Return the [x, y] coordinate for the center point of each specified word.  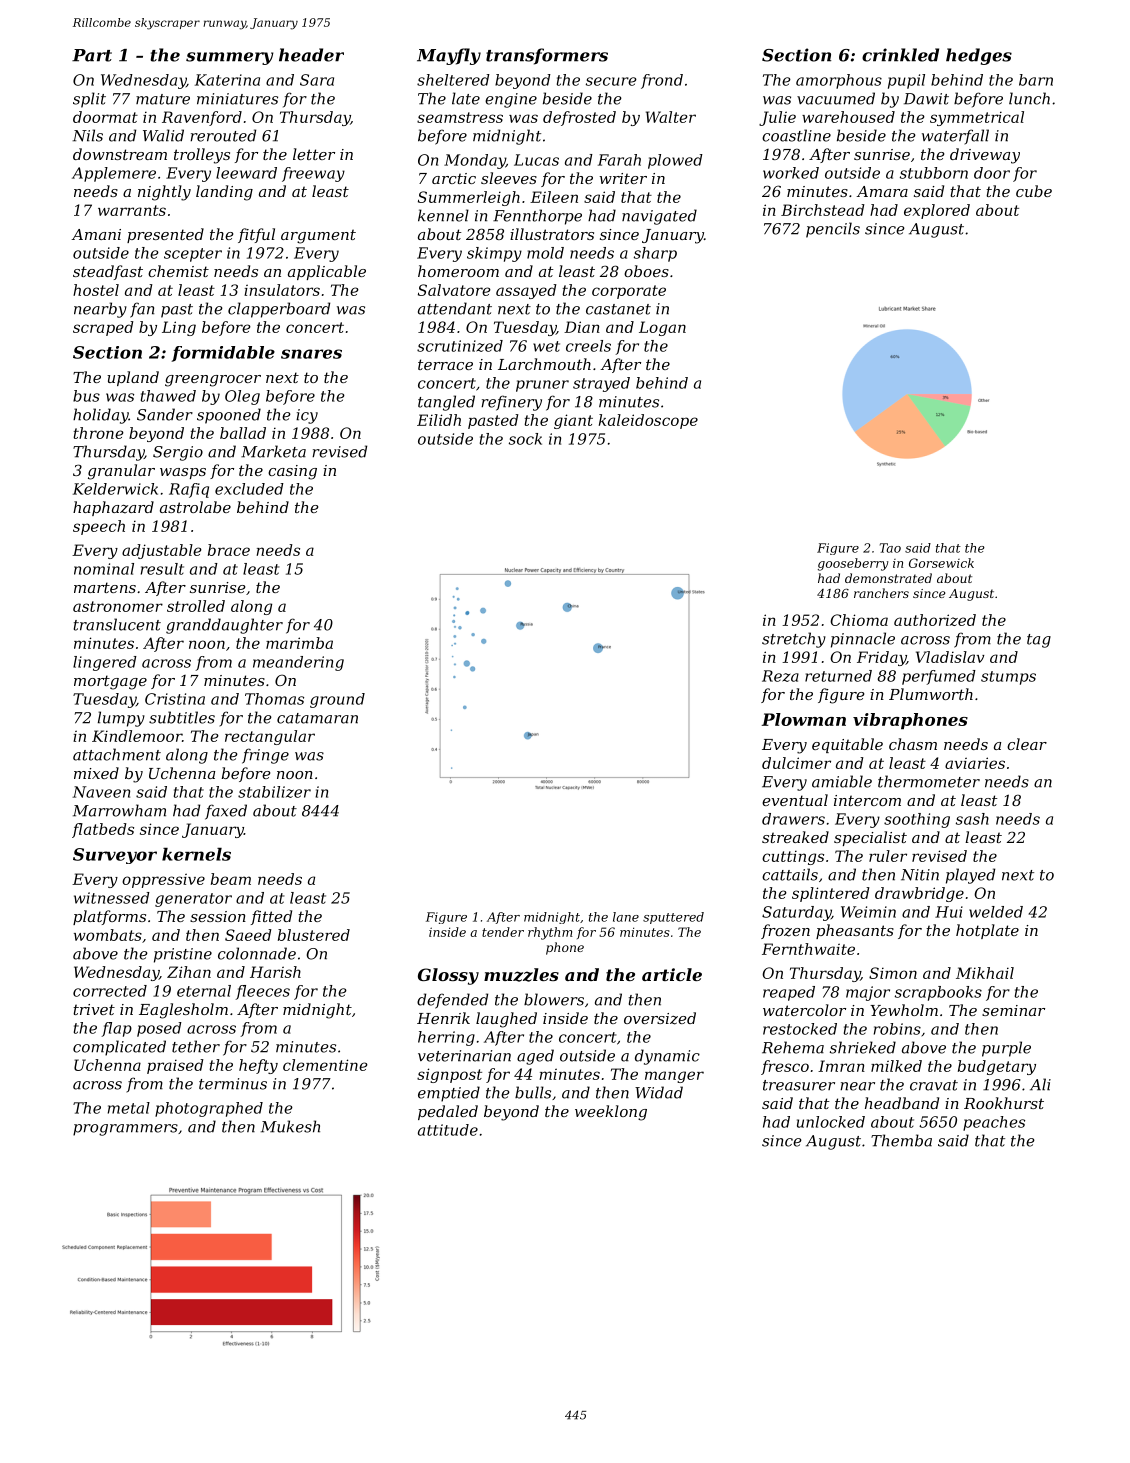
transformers [547, 56]
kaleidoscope [648, 421]
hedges [979, 56]
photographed [209, 1109]
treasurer [799, 1085]
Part [92, 55]
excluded [249, 489]
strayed [601, 384]
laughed [506, 1020]
